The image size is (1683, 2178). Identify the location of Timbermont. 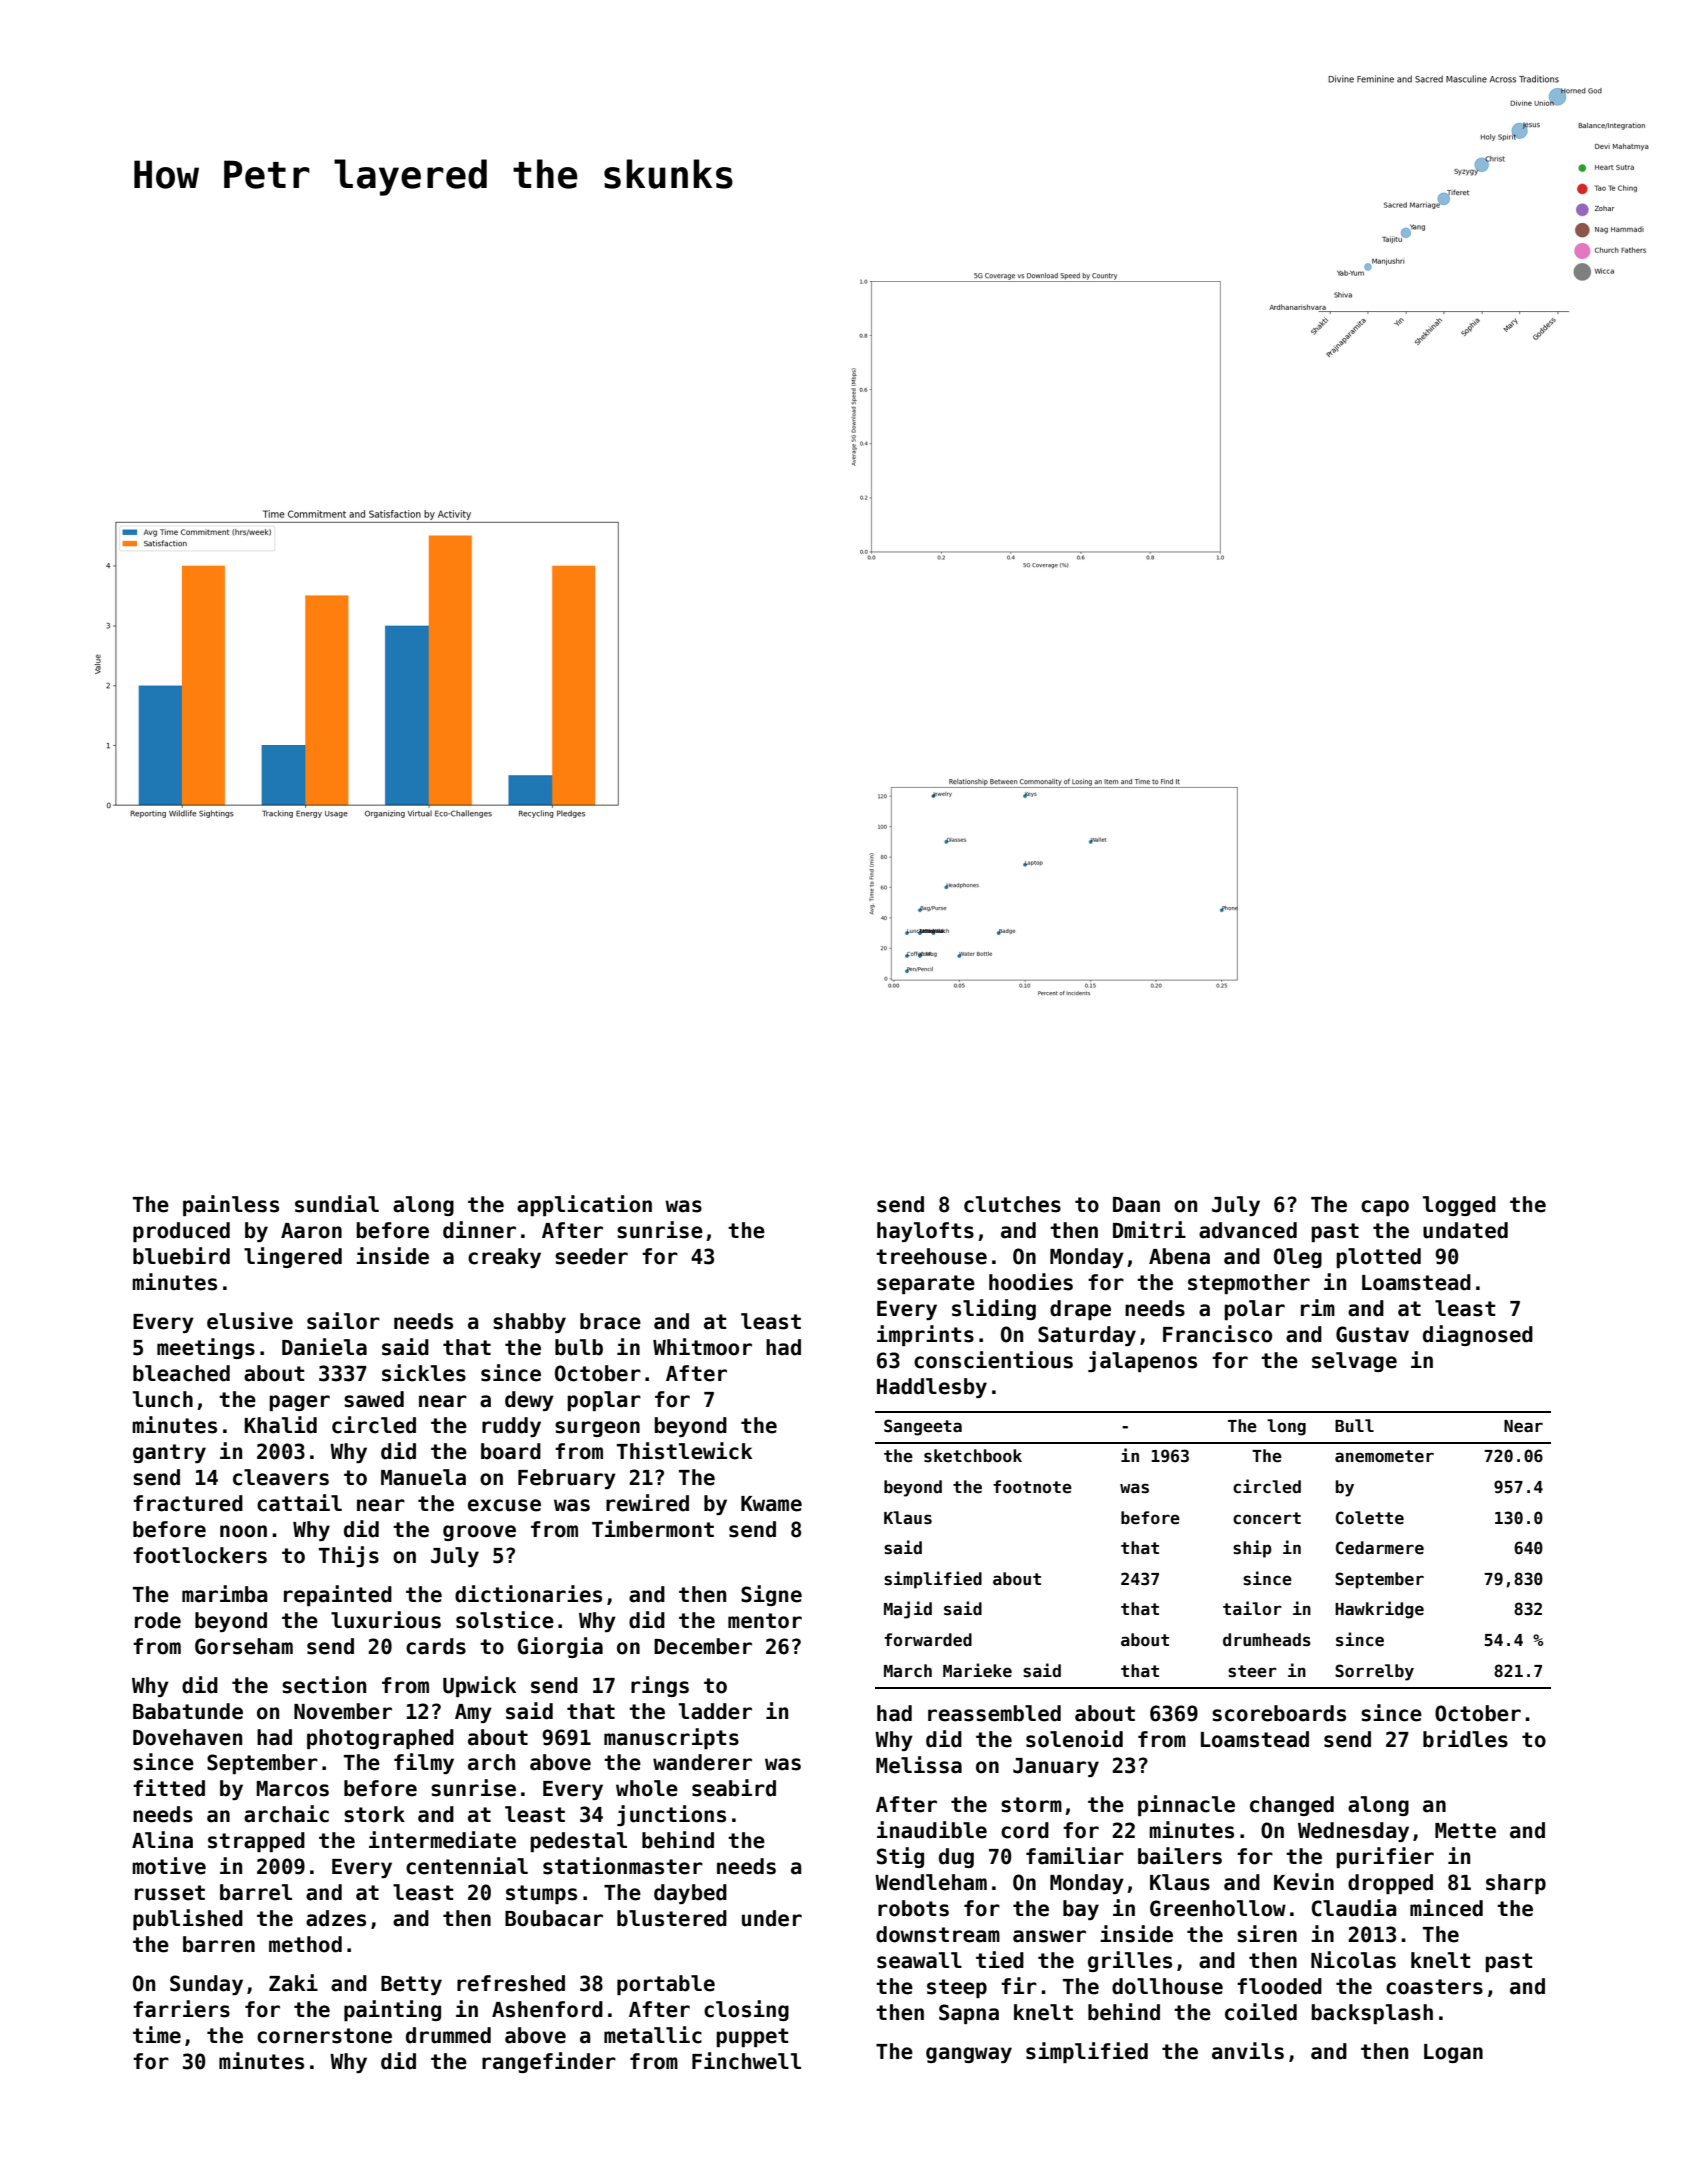
(653, 1529).
